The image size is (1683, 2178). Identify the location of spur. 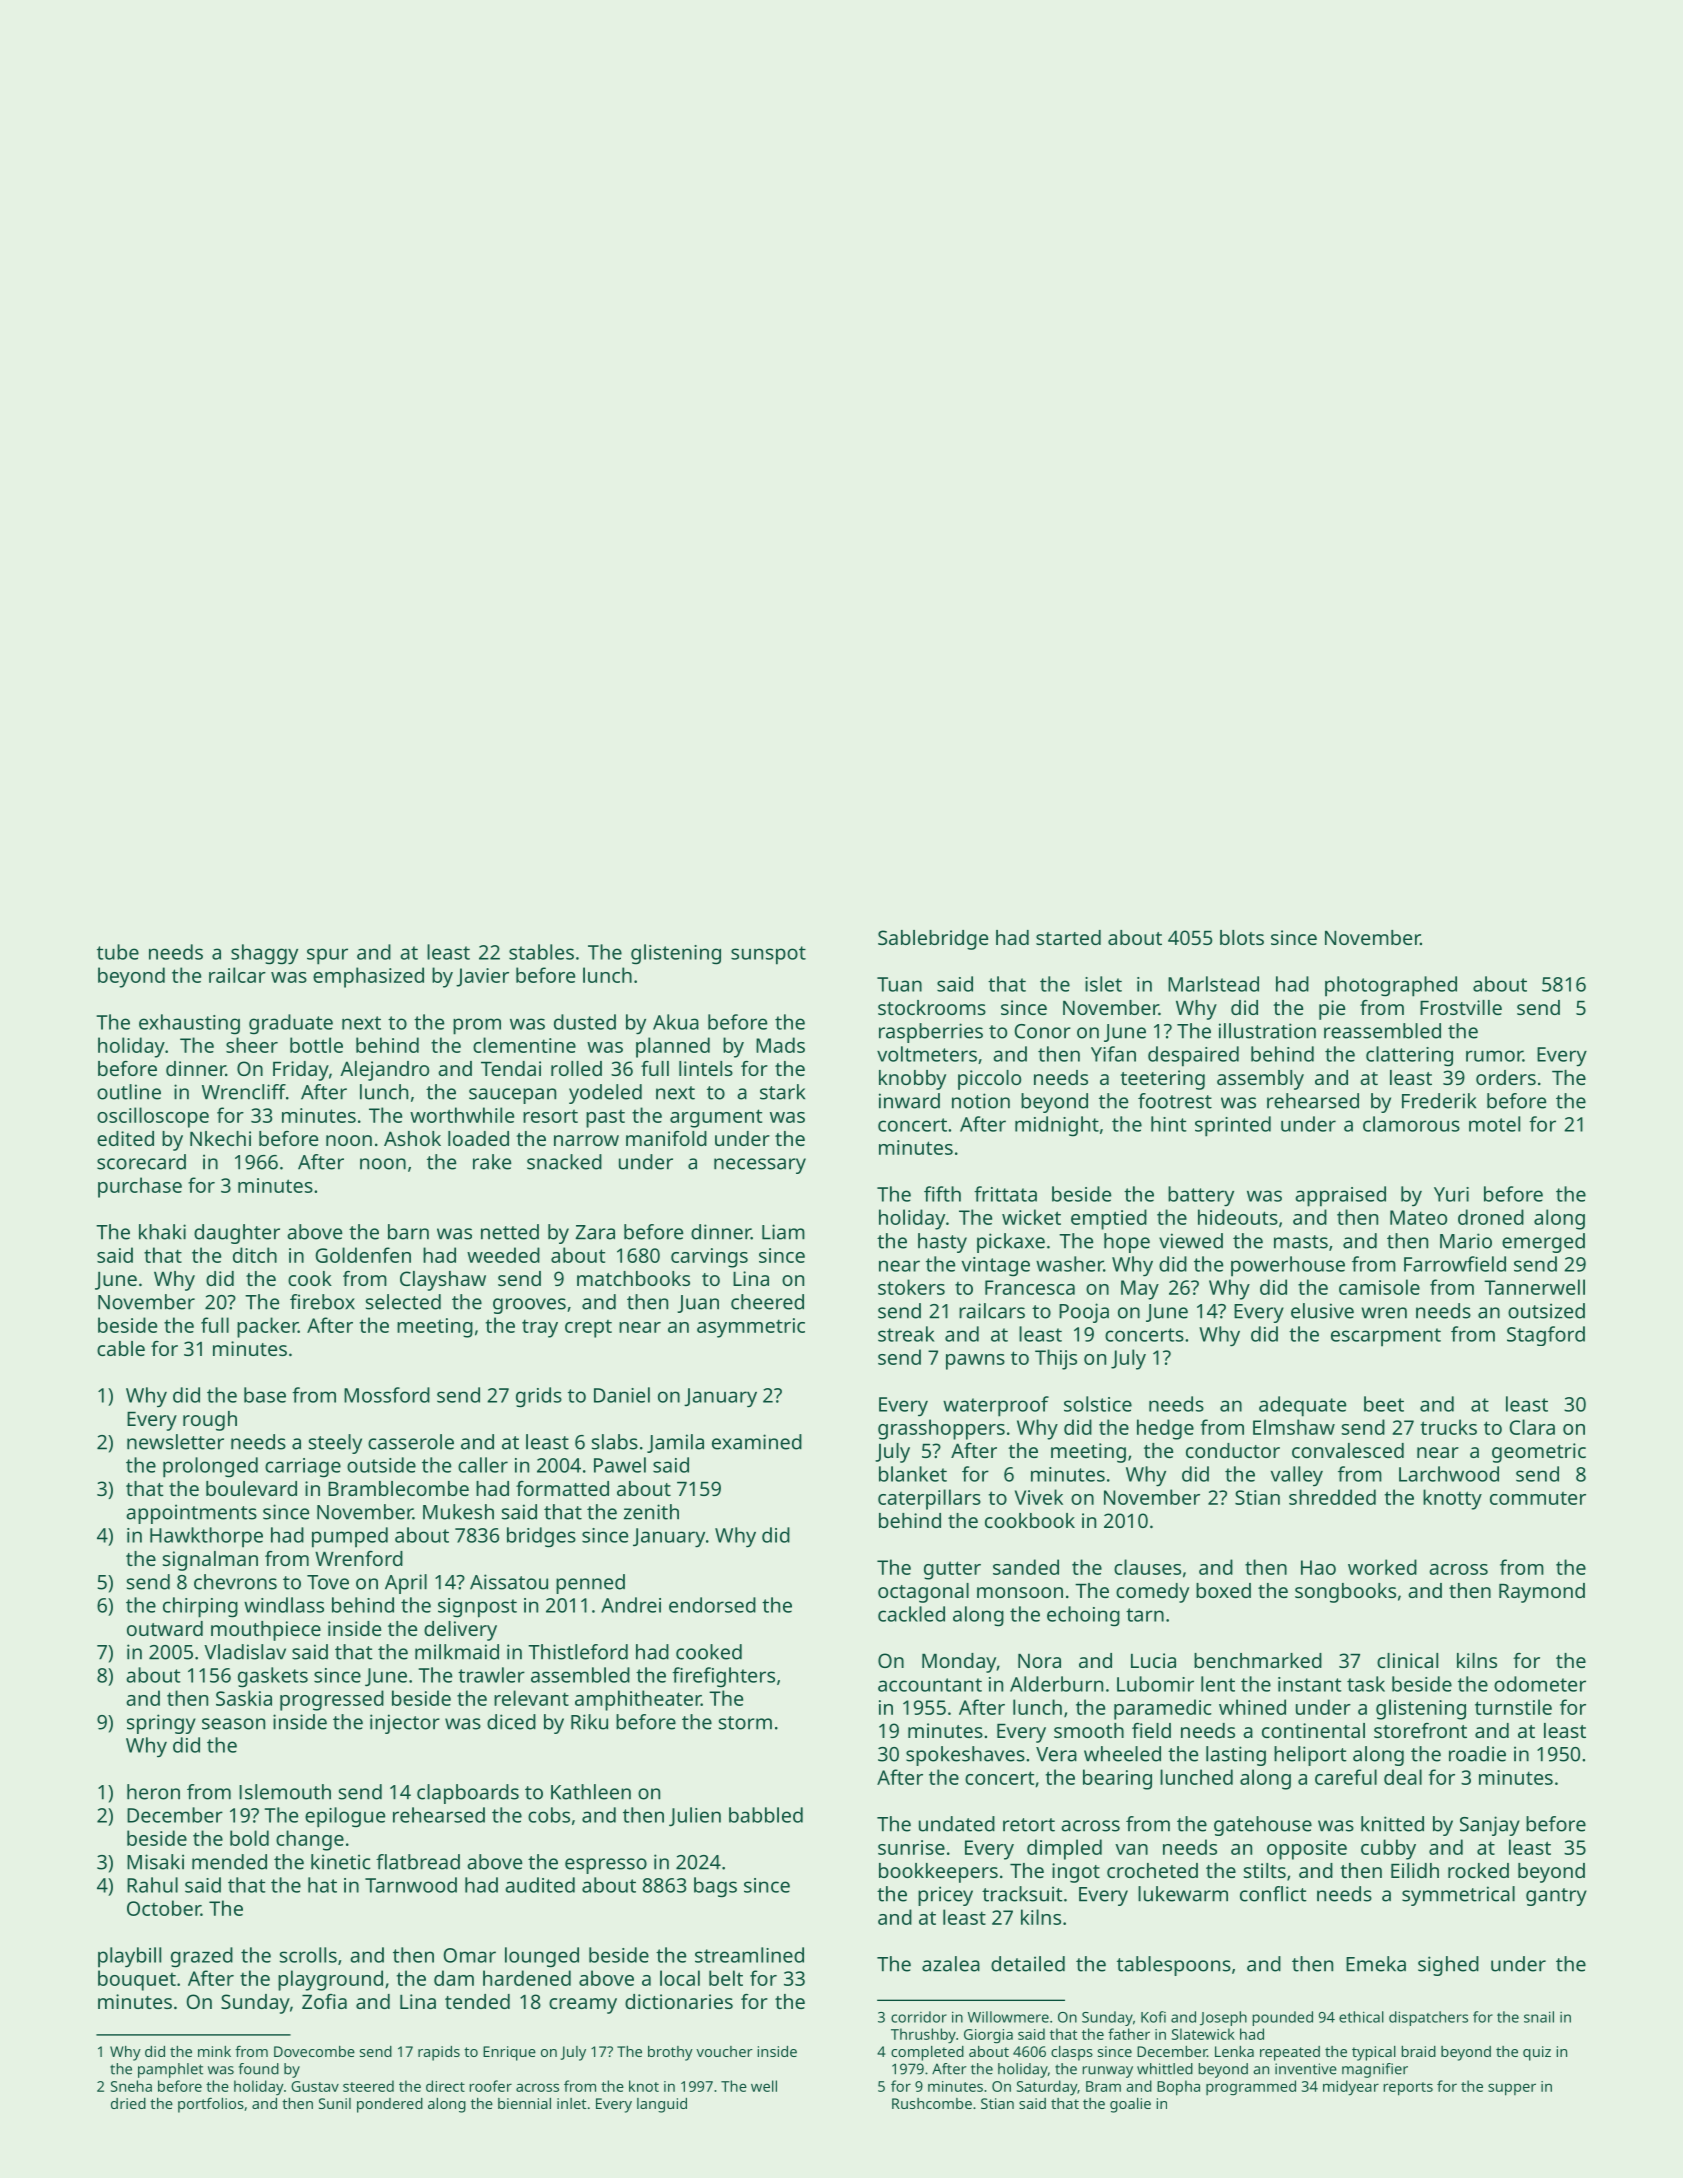
(327, 956).
